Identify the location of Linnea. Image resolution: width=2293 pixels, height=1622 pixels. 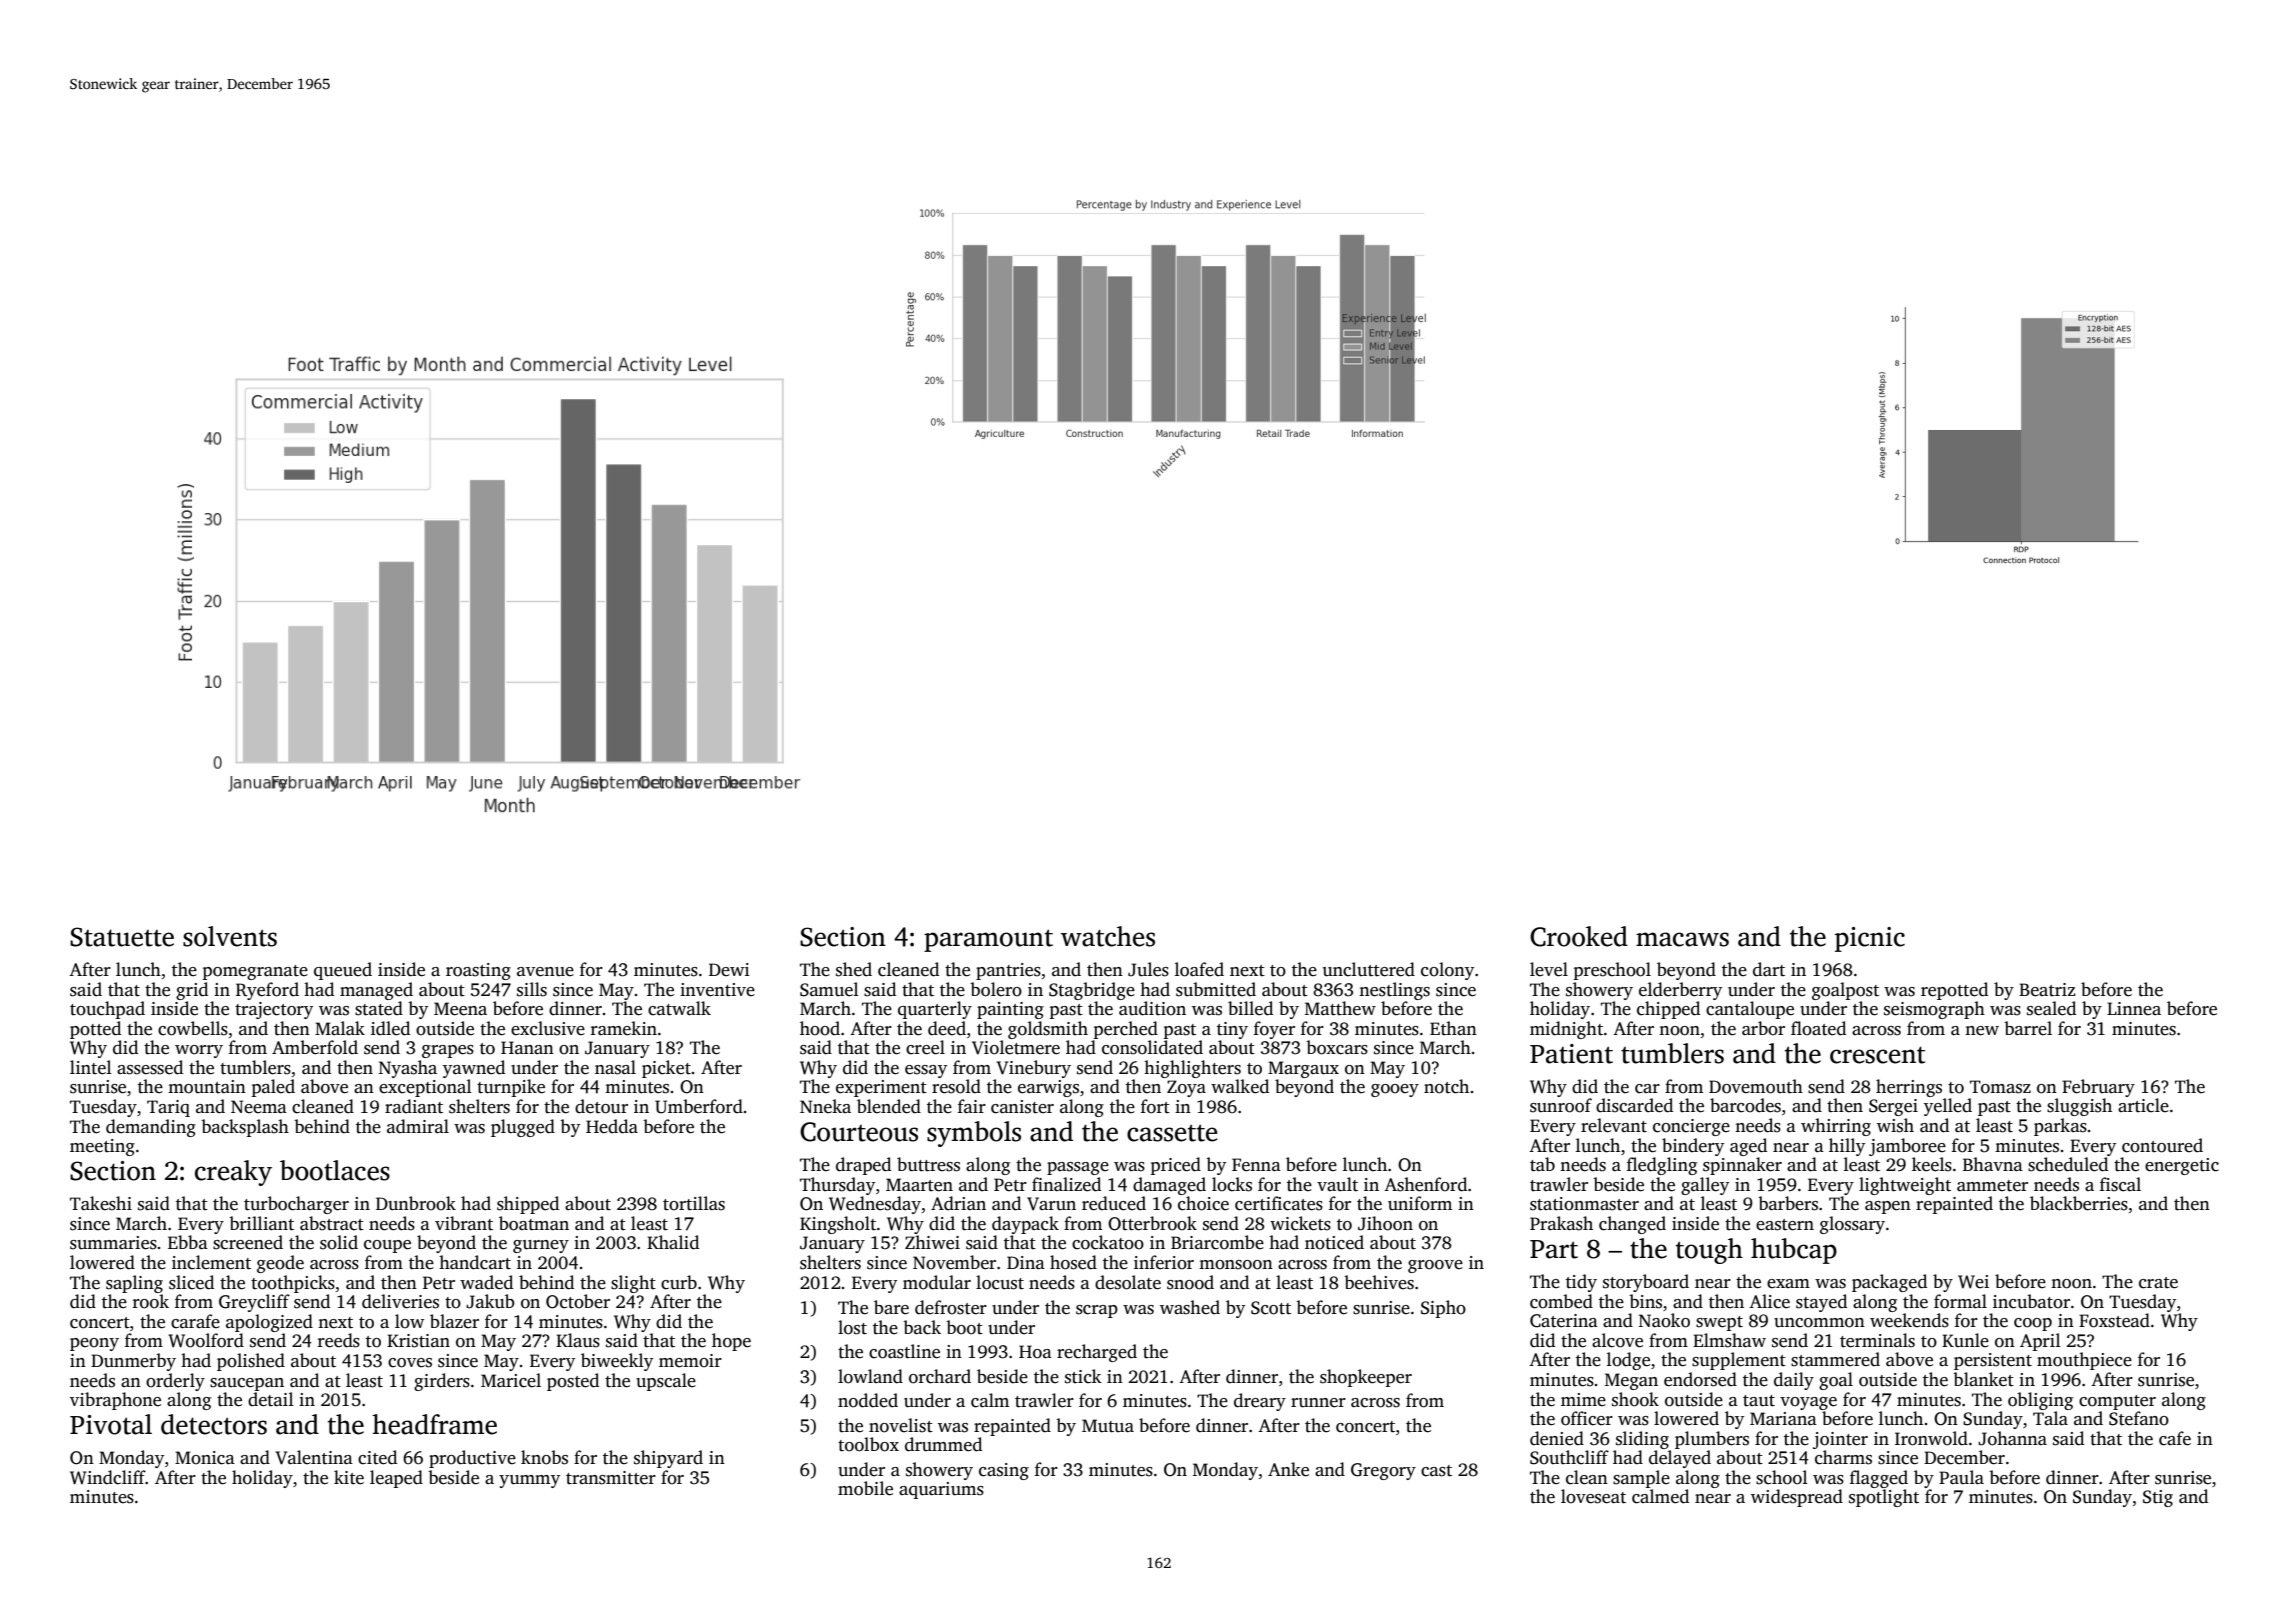
(2134, 1009).
